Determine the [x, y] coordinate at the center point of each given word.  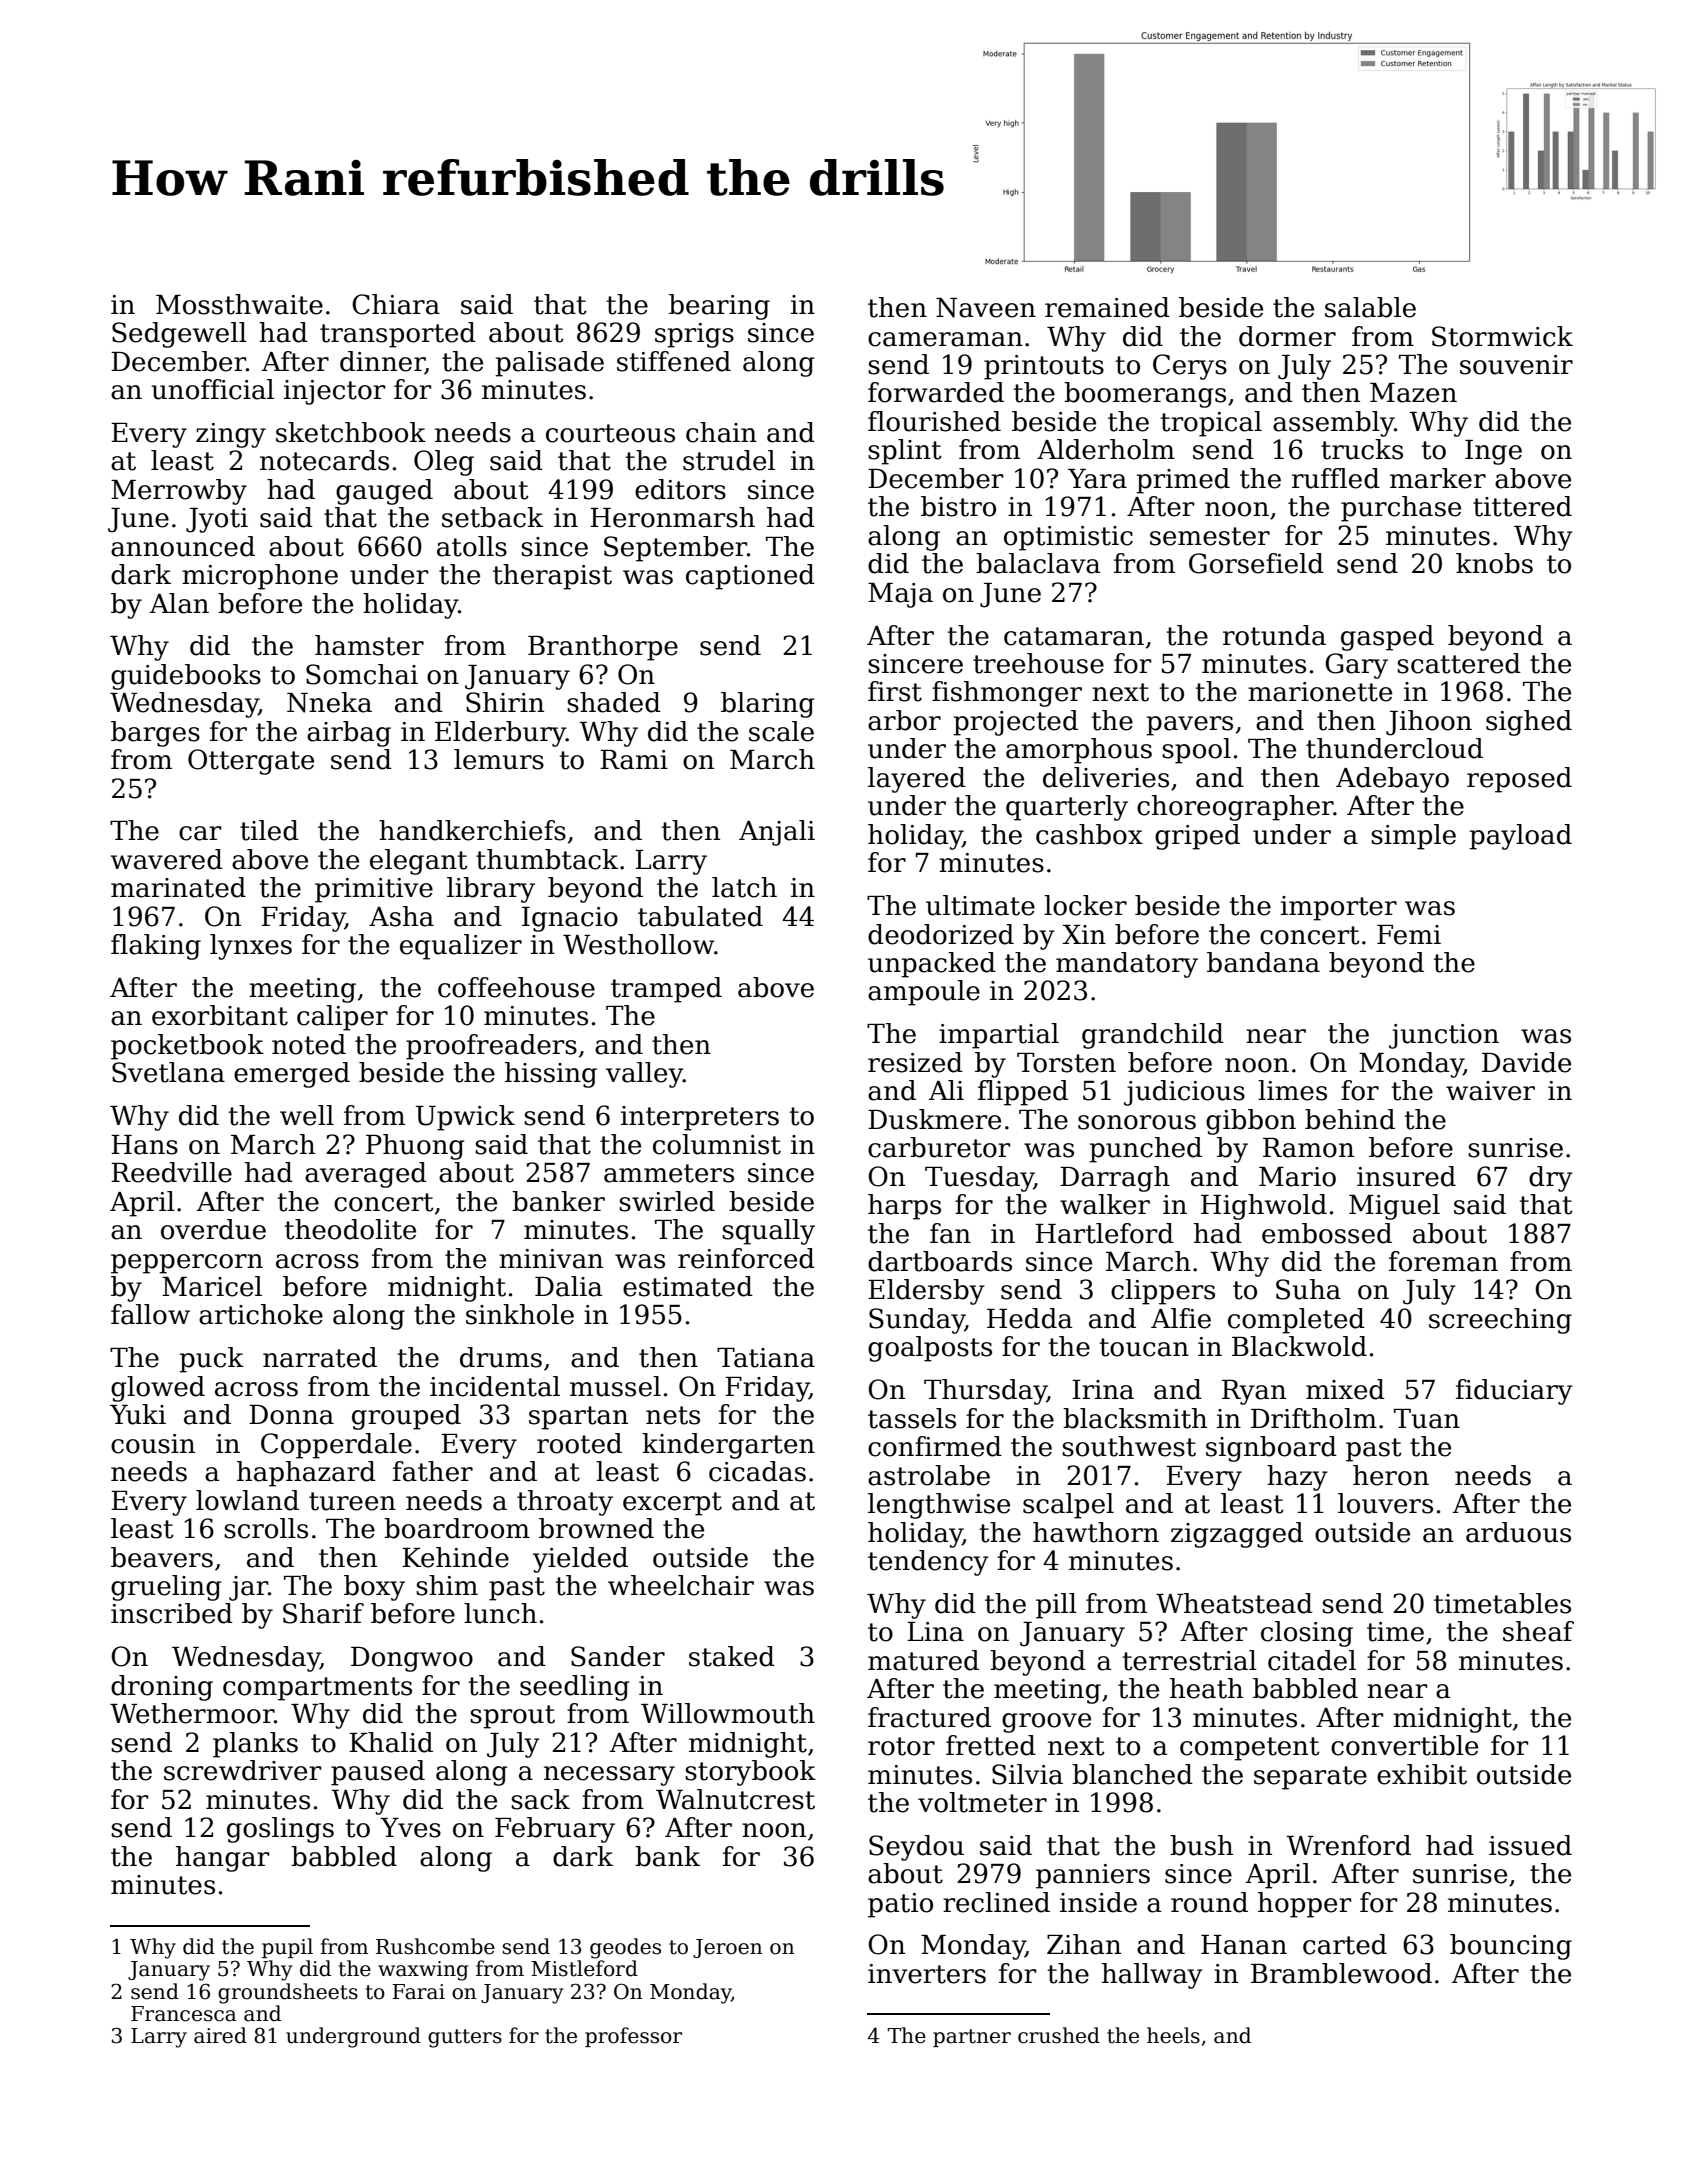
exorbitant [220, 1015]
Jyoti [217, 520]
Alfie [1181, 1318]
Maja [900, 595]
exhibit [1422, 1774]
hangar [222, 1859]
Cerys [1190, 367]
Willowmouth [728, 1713]
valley [644, 1075]
